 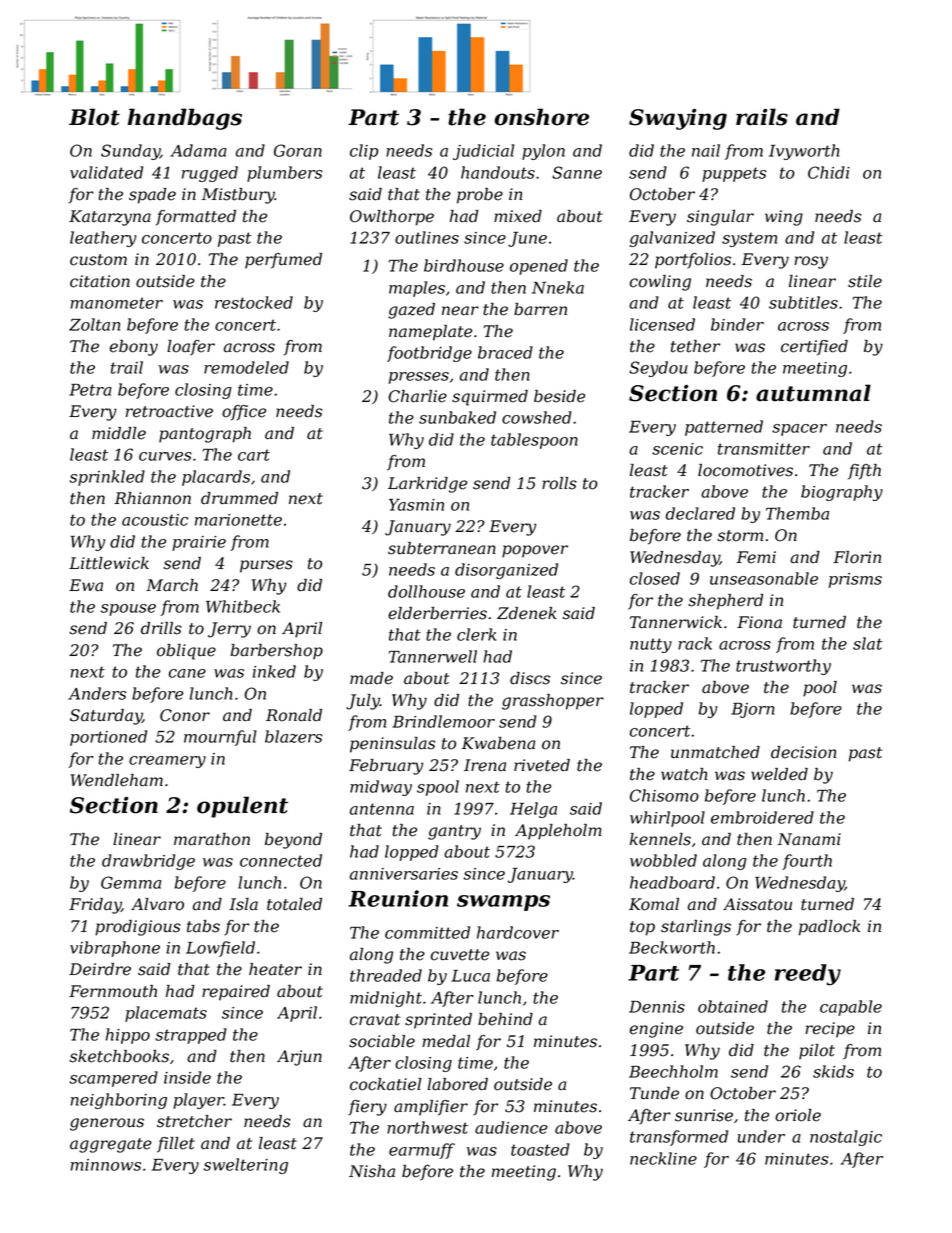 I want to click on disorganized, so click(x=506, y=571).
